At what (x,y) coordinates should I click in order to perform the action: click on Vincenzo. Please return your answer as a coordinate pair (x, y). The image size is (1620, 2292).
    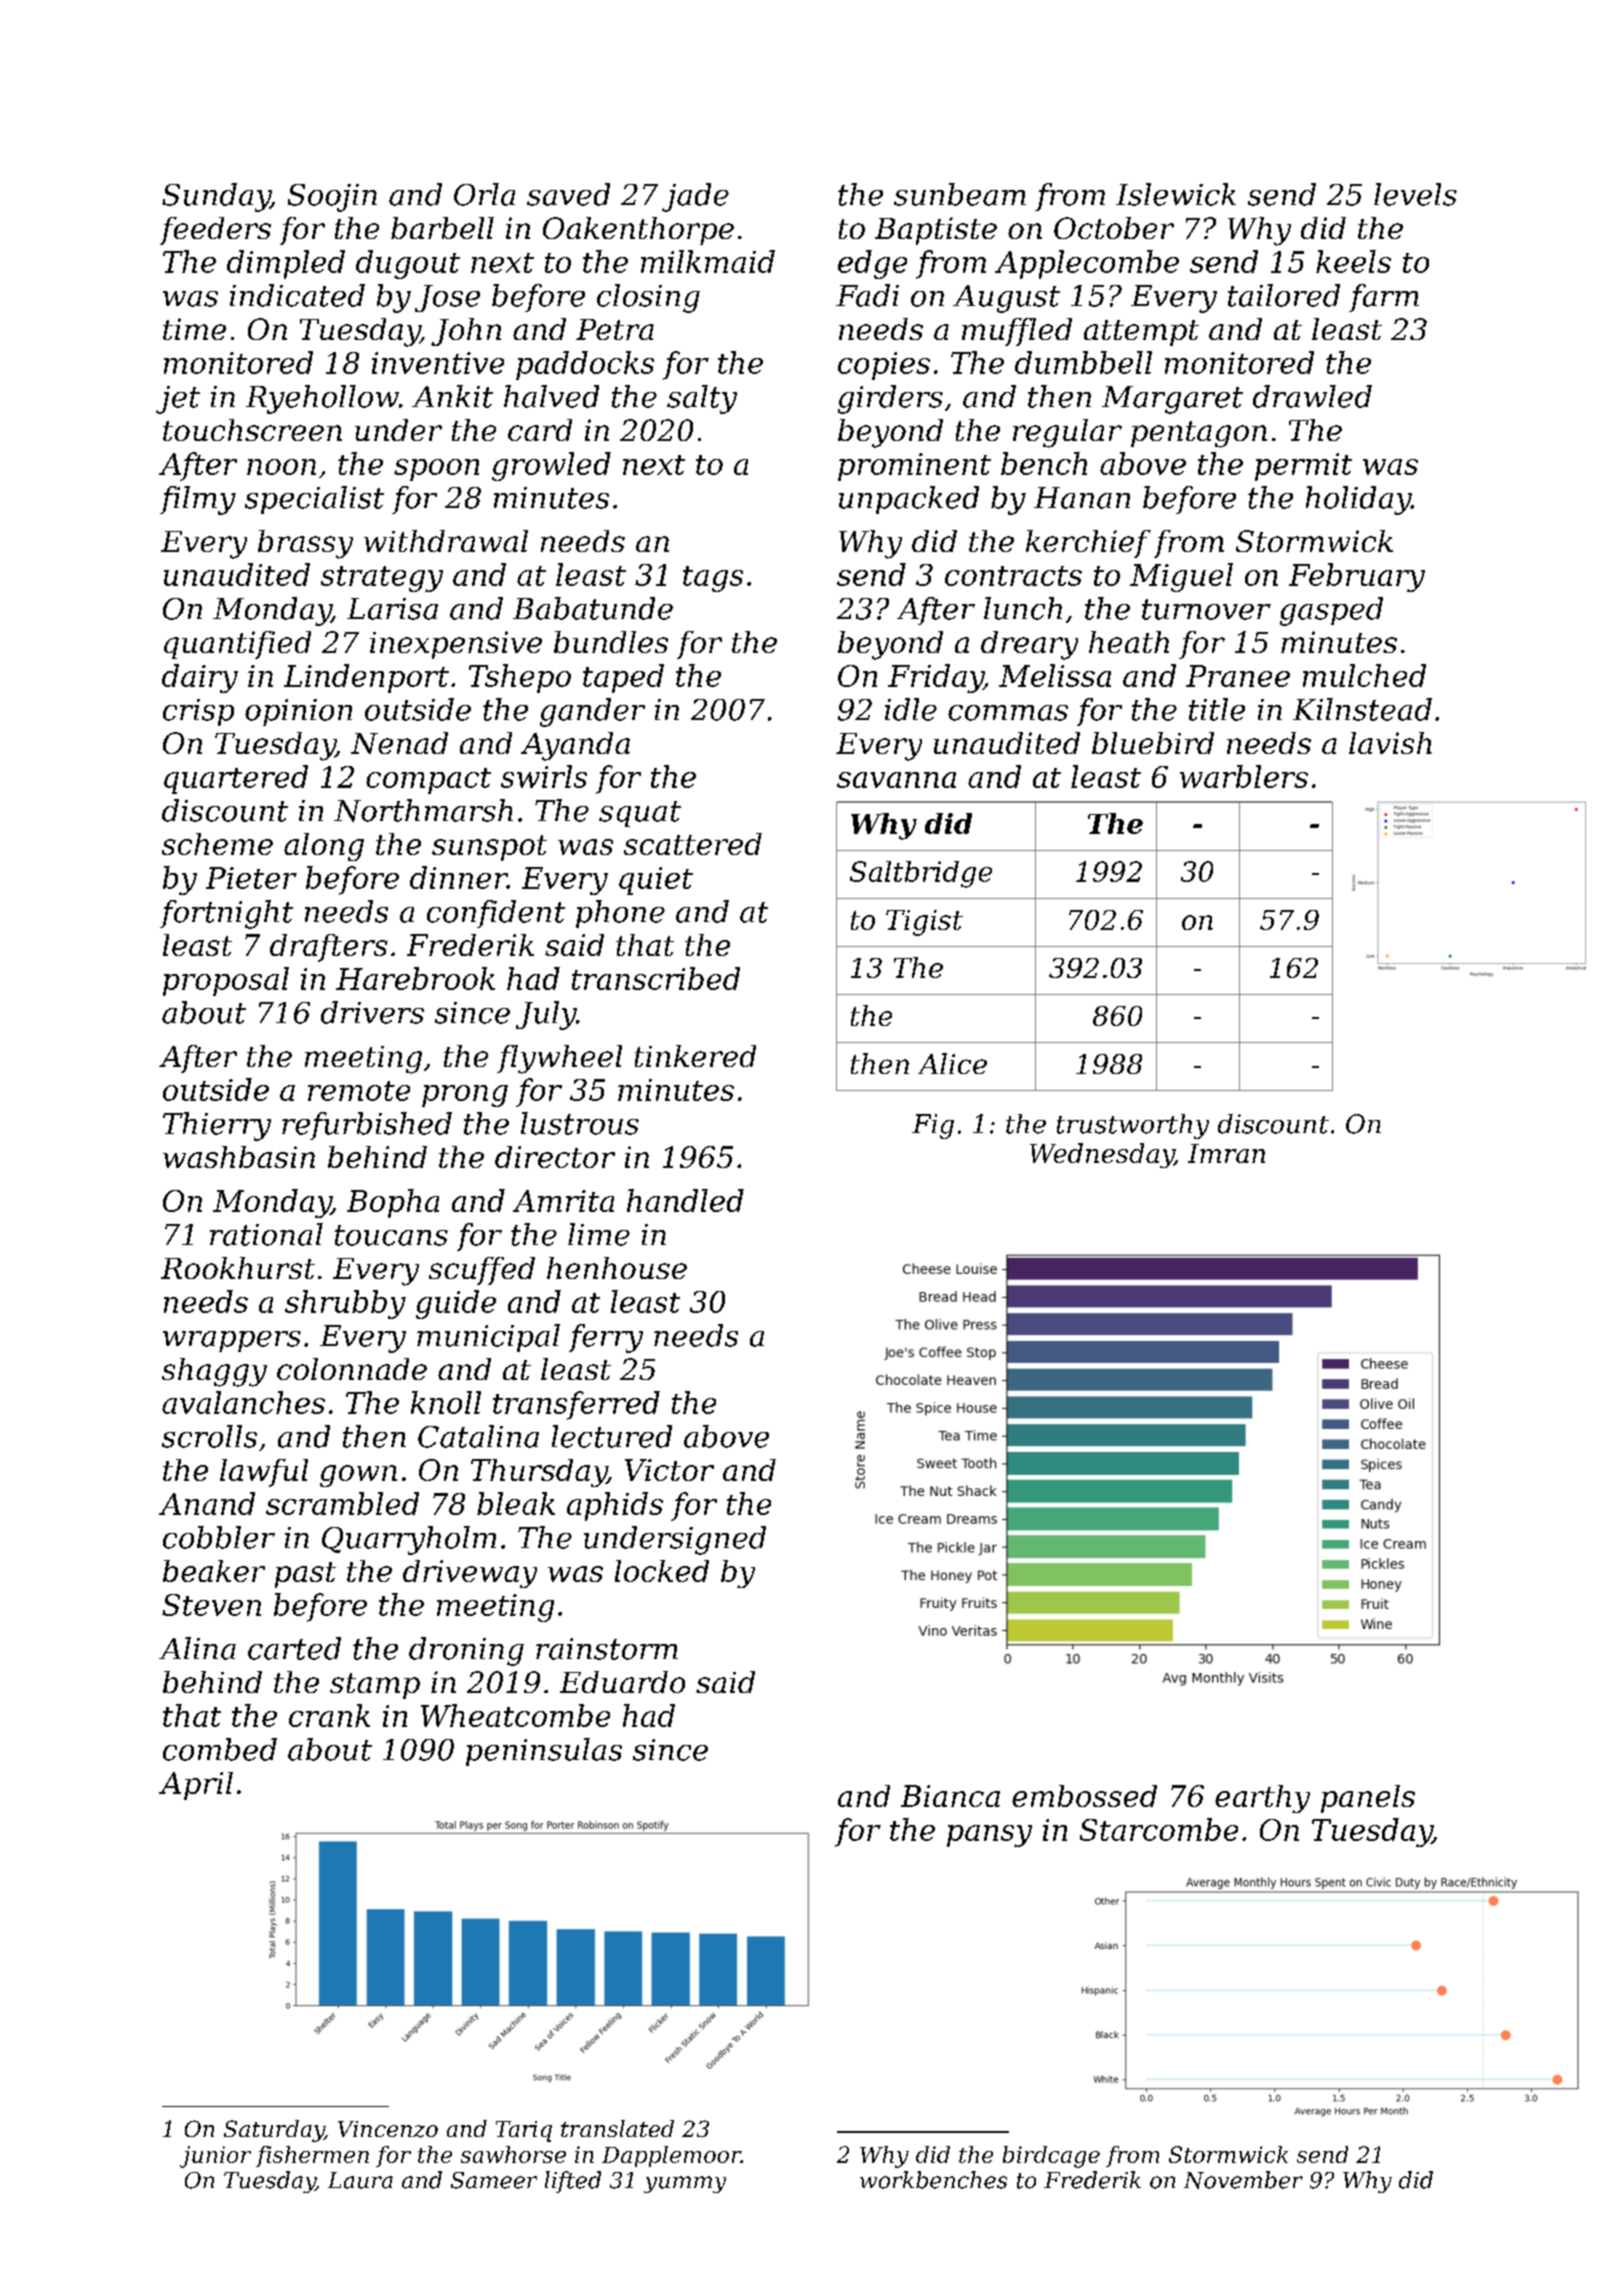
    Looking at the image, I should click on (388, 2129).
